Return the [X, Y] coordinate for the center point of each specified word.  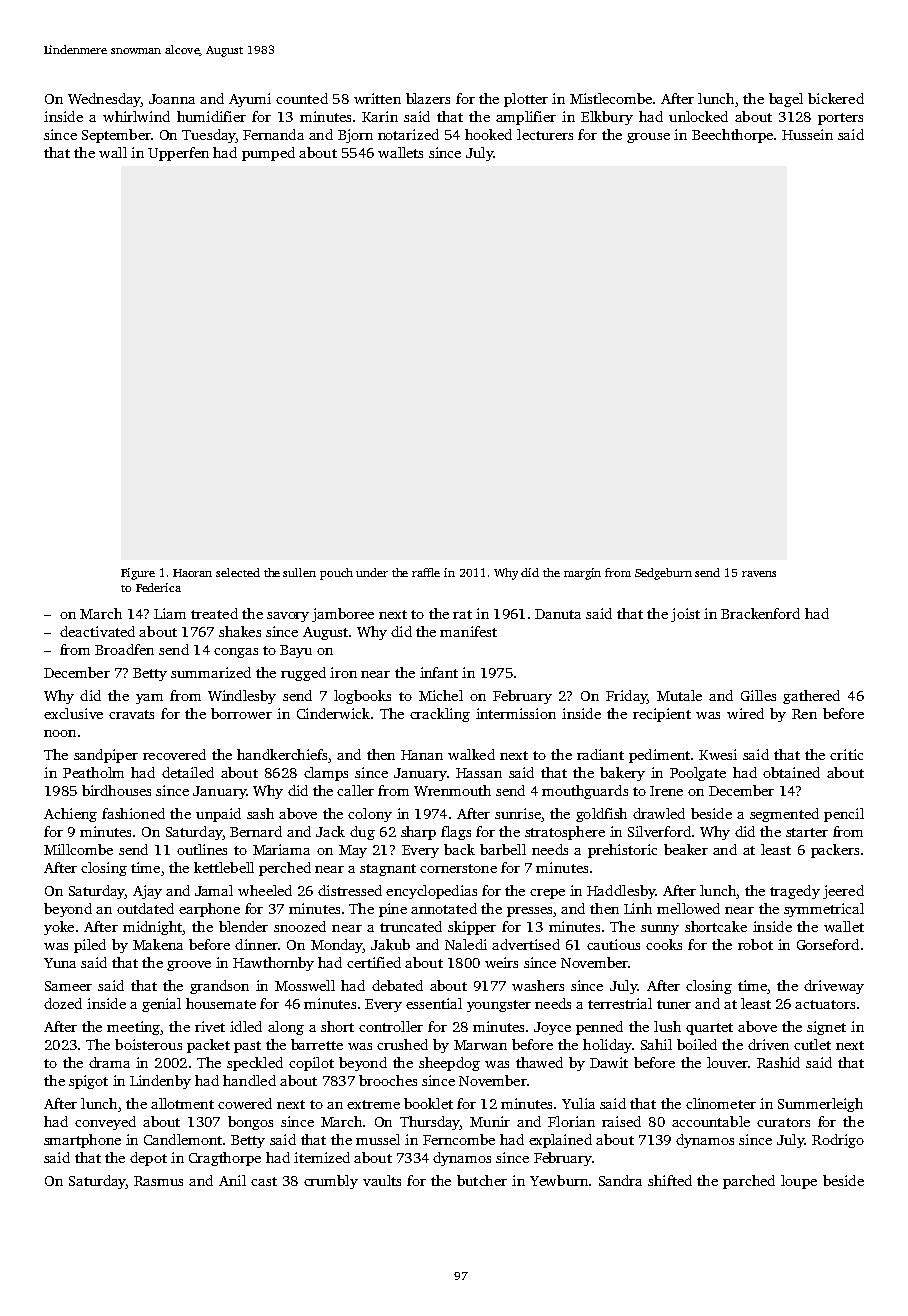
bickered [836, 98]
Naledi [466, 944]
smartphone [82, 1141]
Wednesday [104, 100]
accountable [711, 1121]
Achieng [70, 815]
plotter [526, 100]
